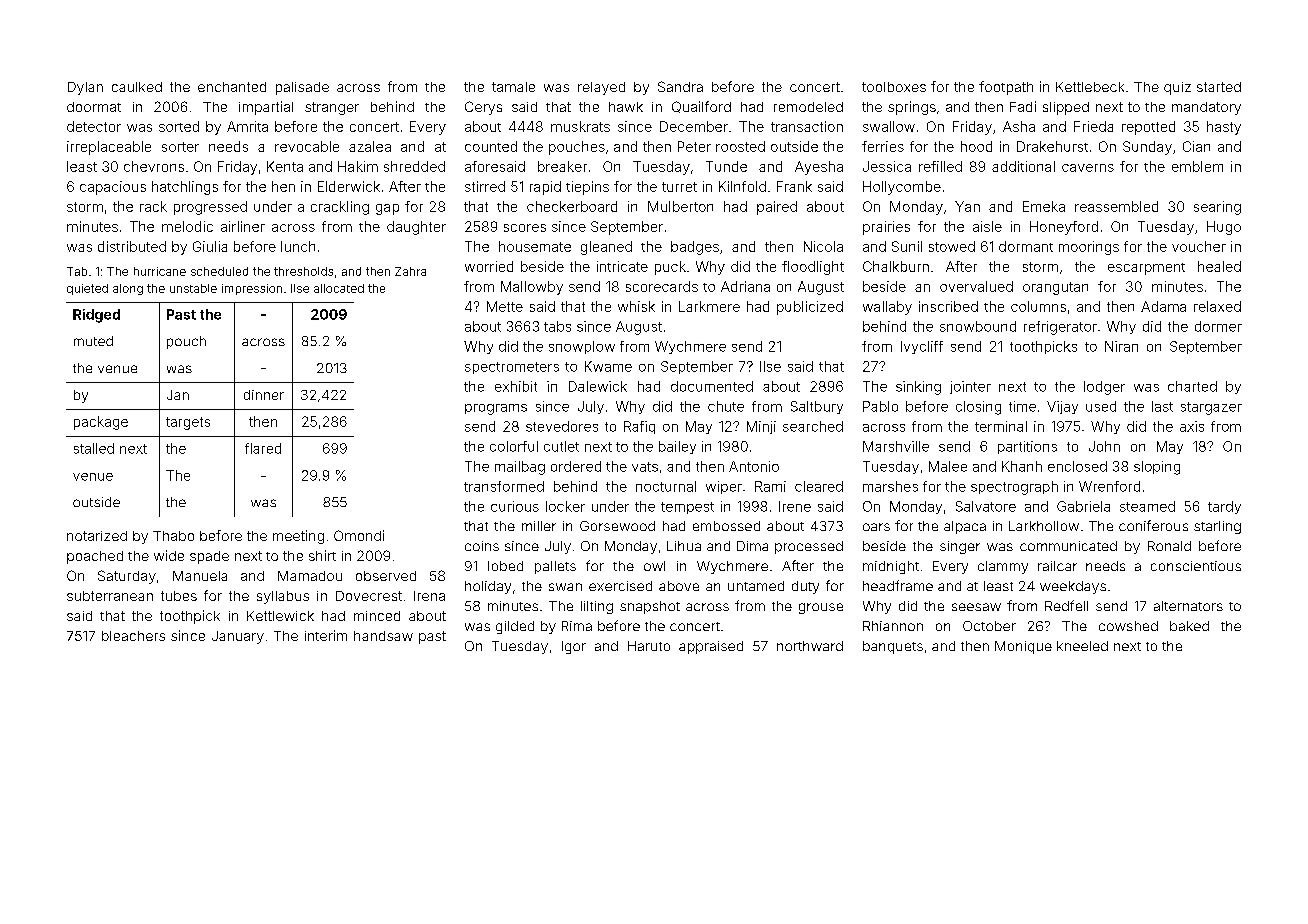 This image has width=1308, height=924. Describe the element at coordinates (576, 466) in the image. I see `ordered` at that location.
